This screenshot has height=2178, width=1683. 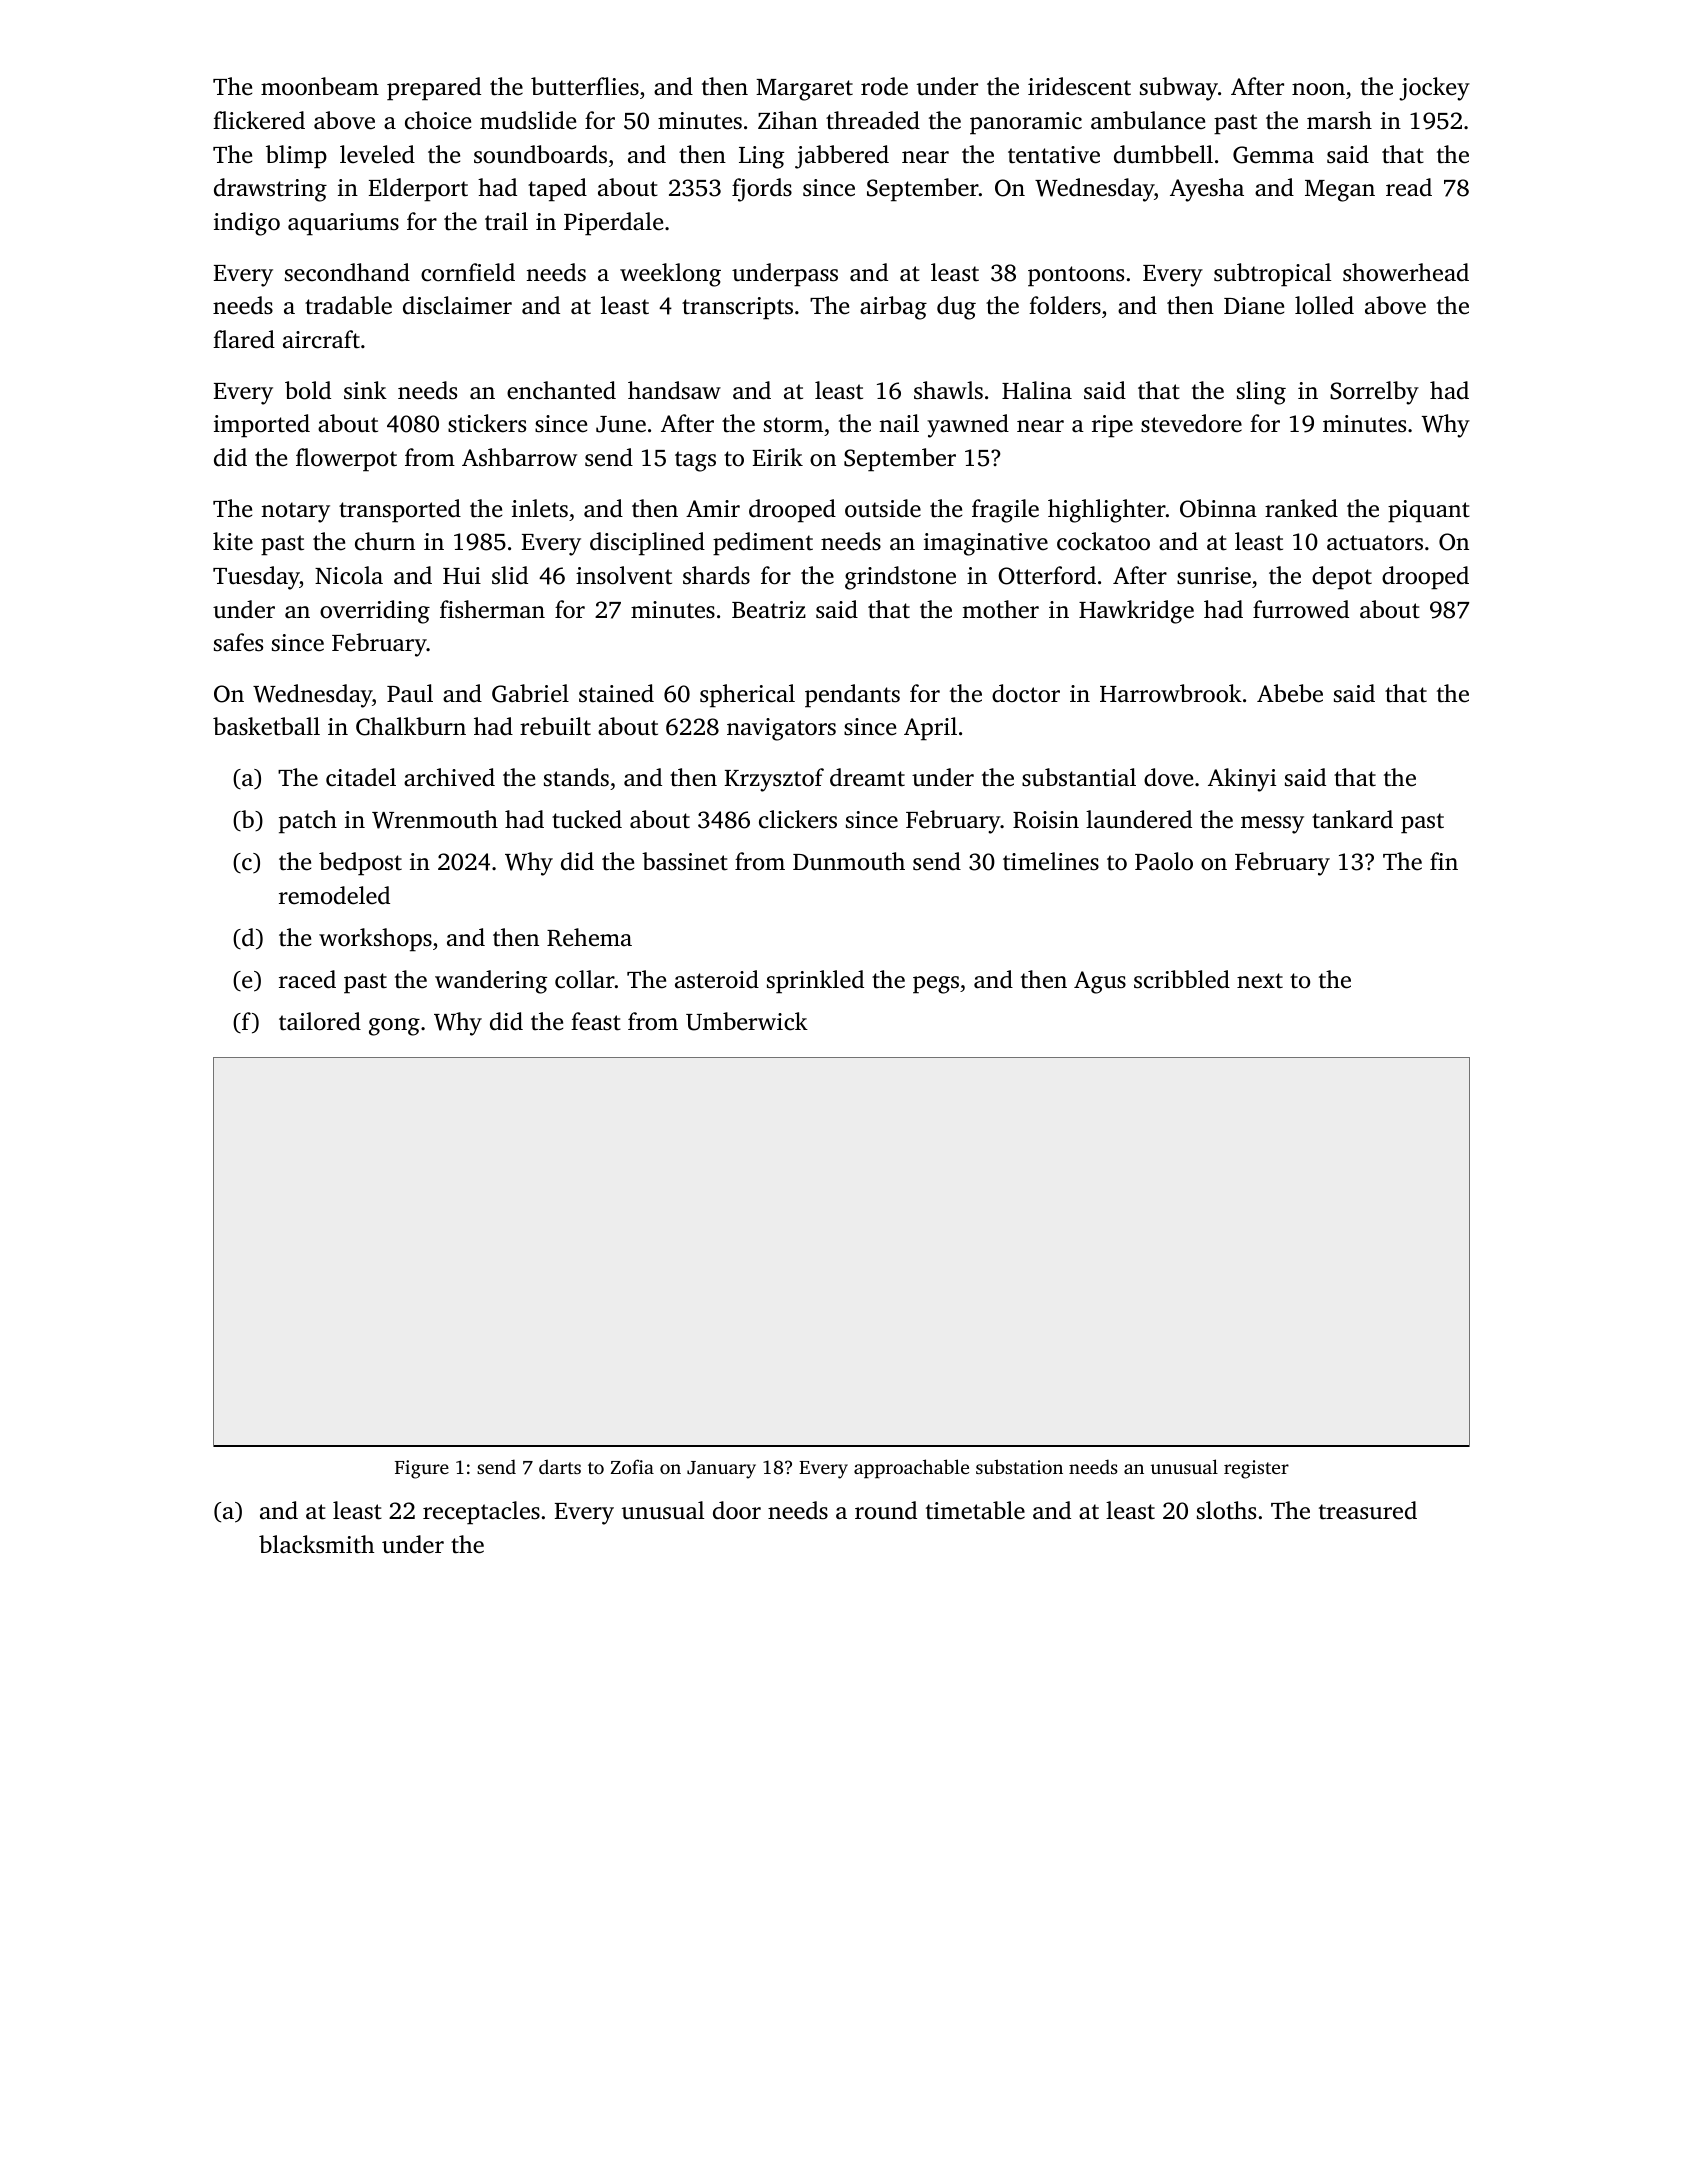 I want to click on iridescent, so click(x=1079, y=86).
